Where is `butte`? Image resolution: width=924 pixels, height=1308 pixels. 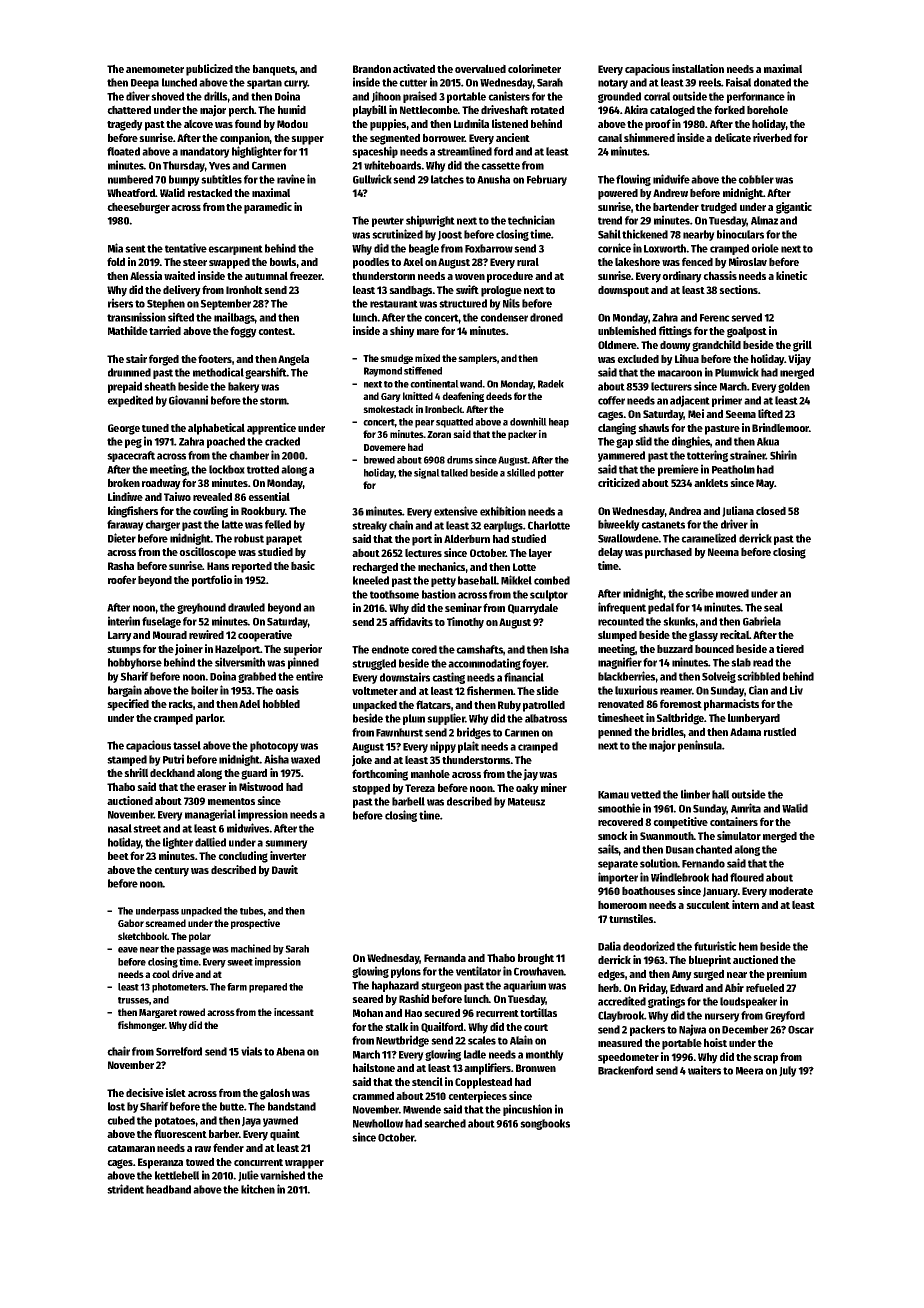 butte is located at coordinates (232, 1106).
